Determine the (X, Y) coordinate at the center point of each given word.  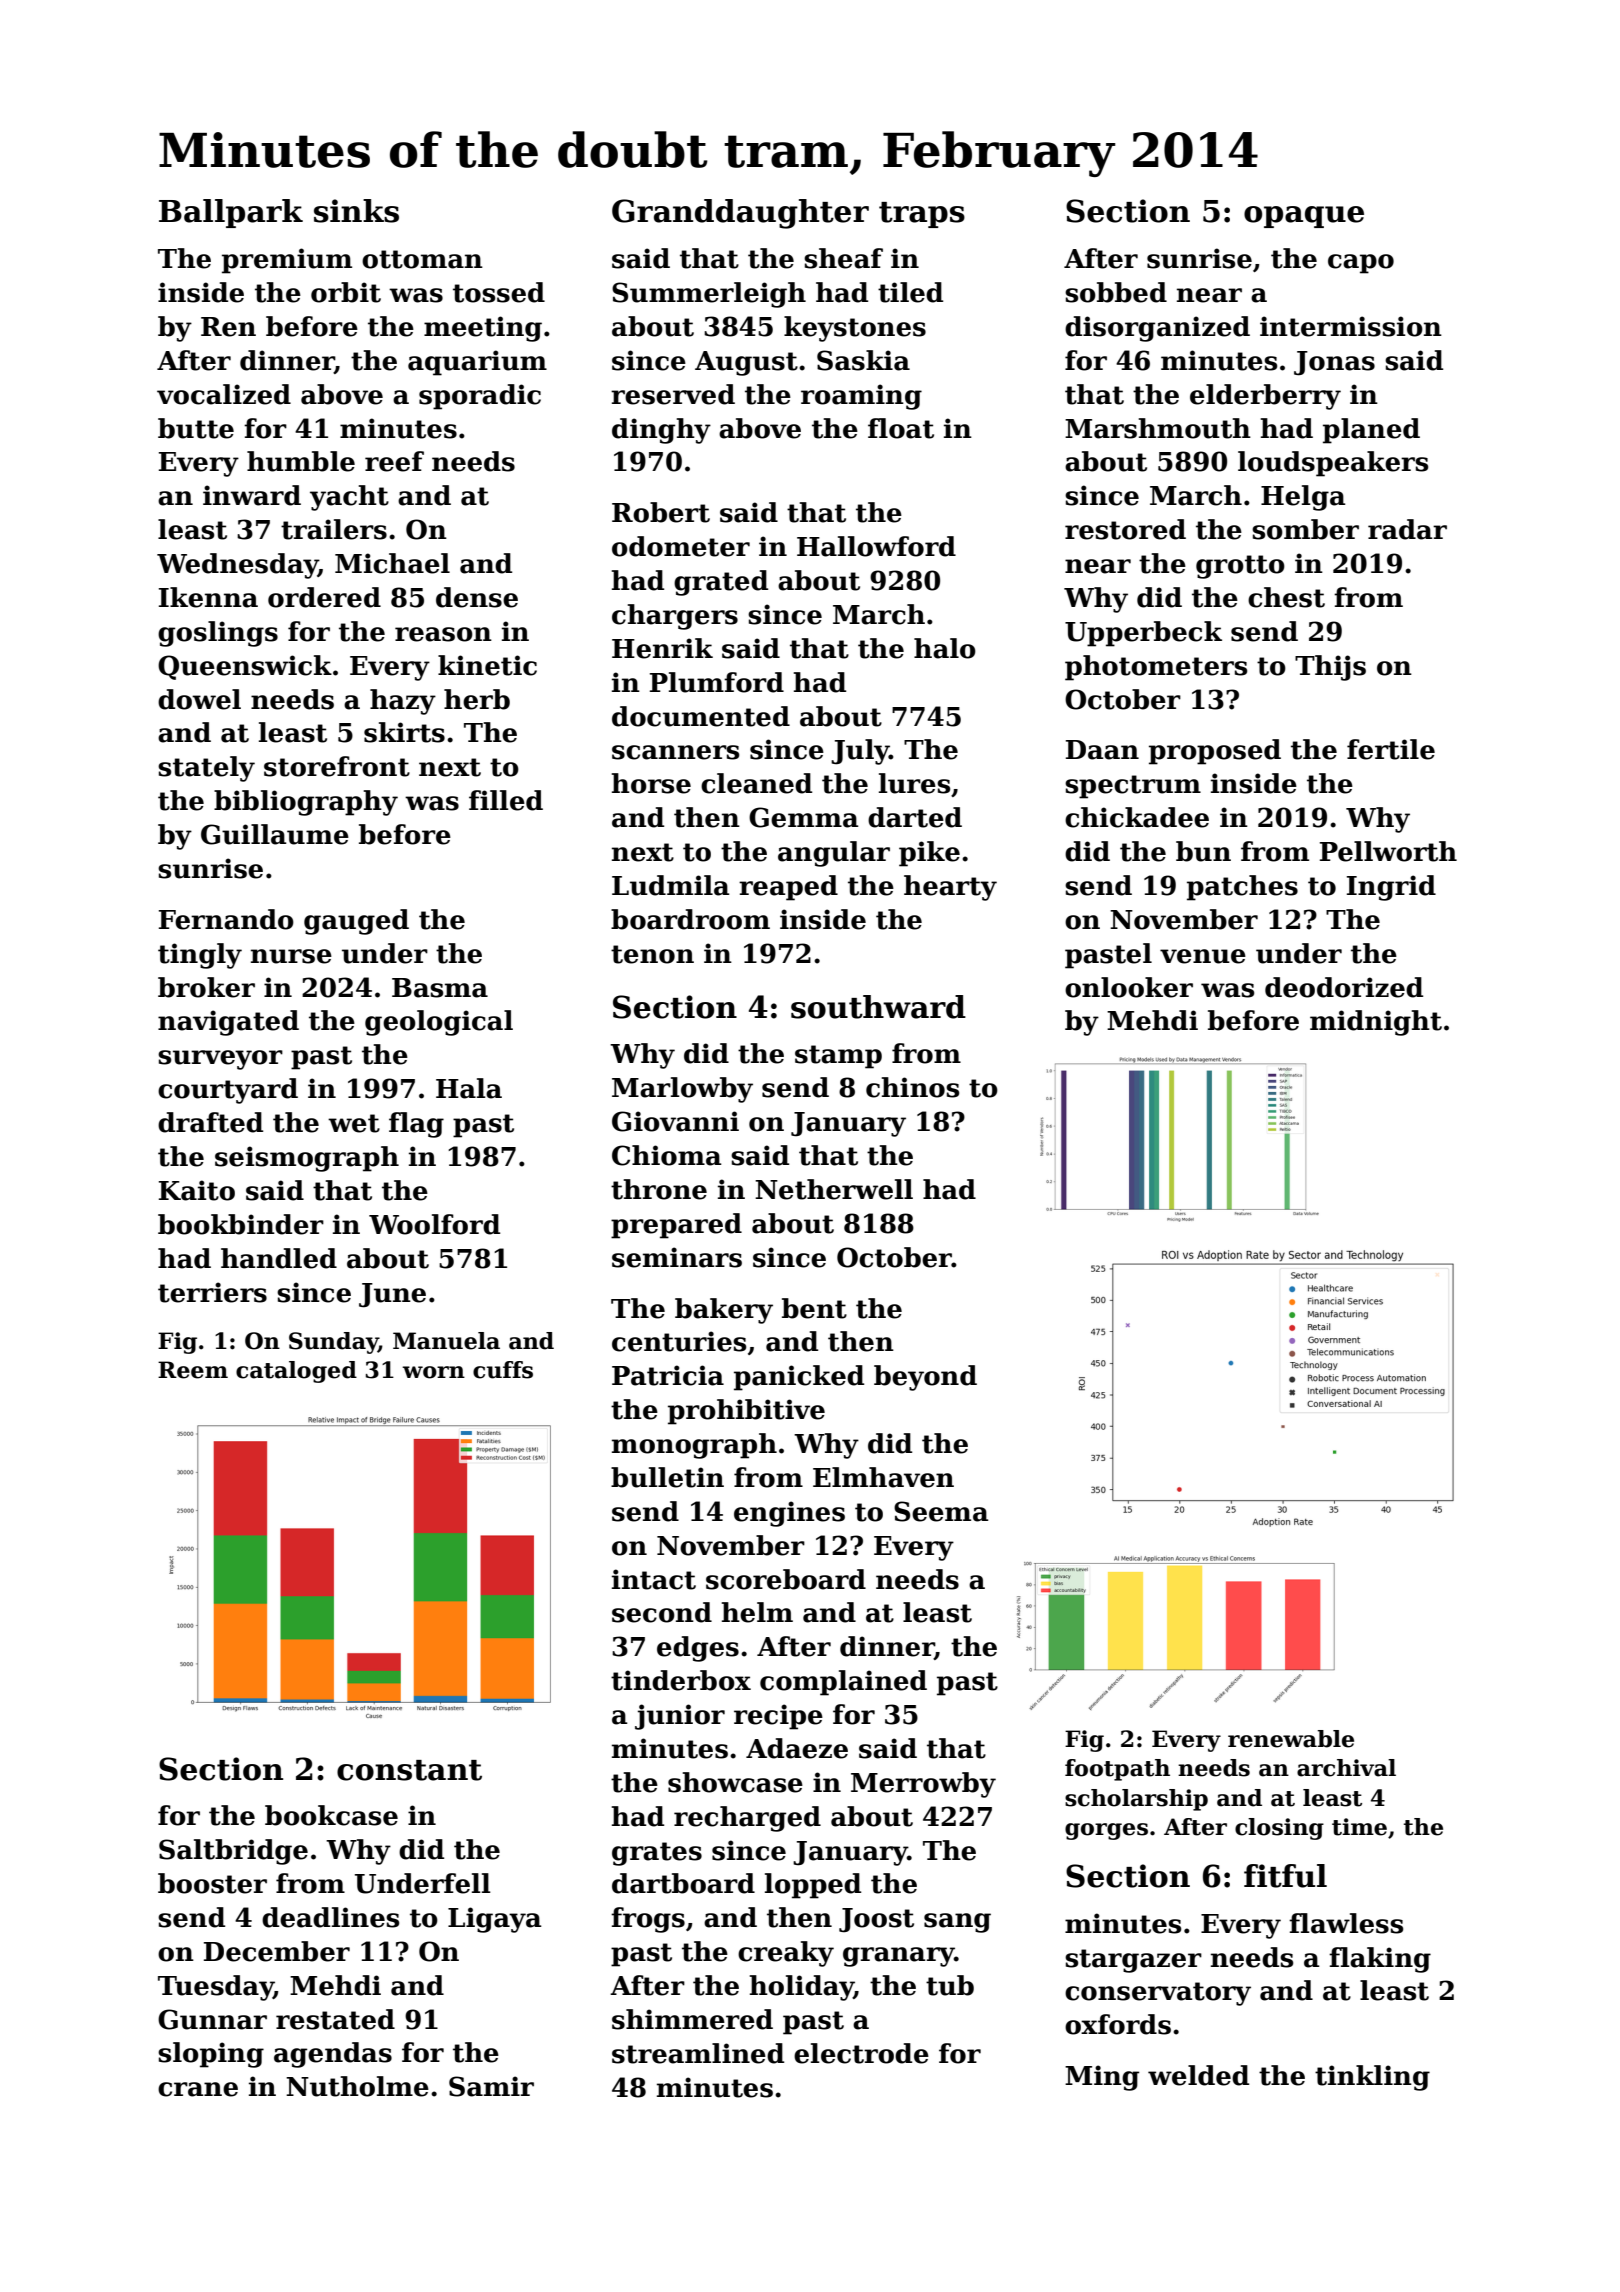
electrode (861, 2053)
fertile (1391, 749)
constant (409, 1770)
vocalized (224, 394)
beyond (925, 1378)
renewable (1291, 1739)
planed (1371, 431)
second (662, 1612)
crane (198, 2089)
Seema (941, 1511)
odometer (681, 546)
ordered (324, 597)
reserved (673, 394)
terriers (212, 1292)
